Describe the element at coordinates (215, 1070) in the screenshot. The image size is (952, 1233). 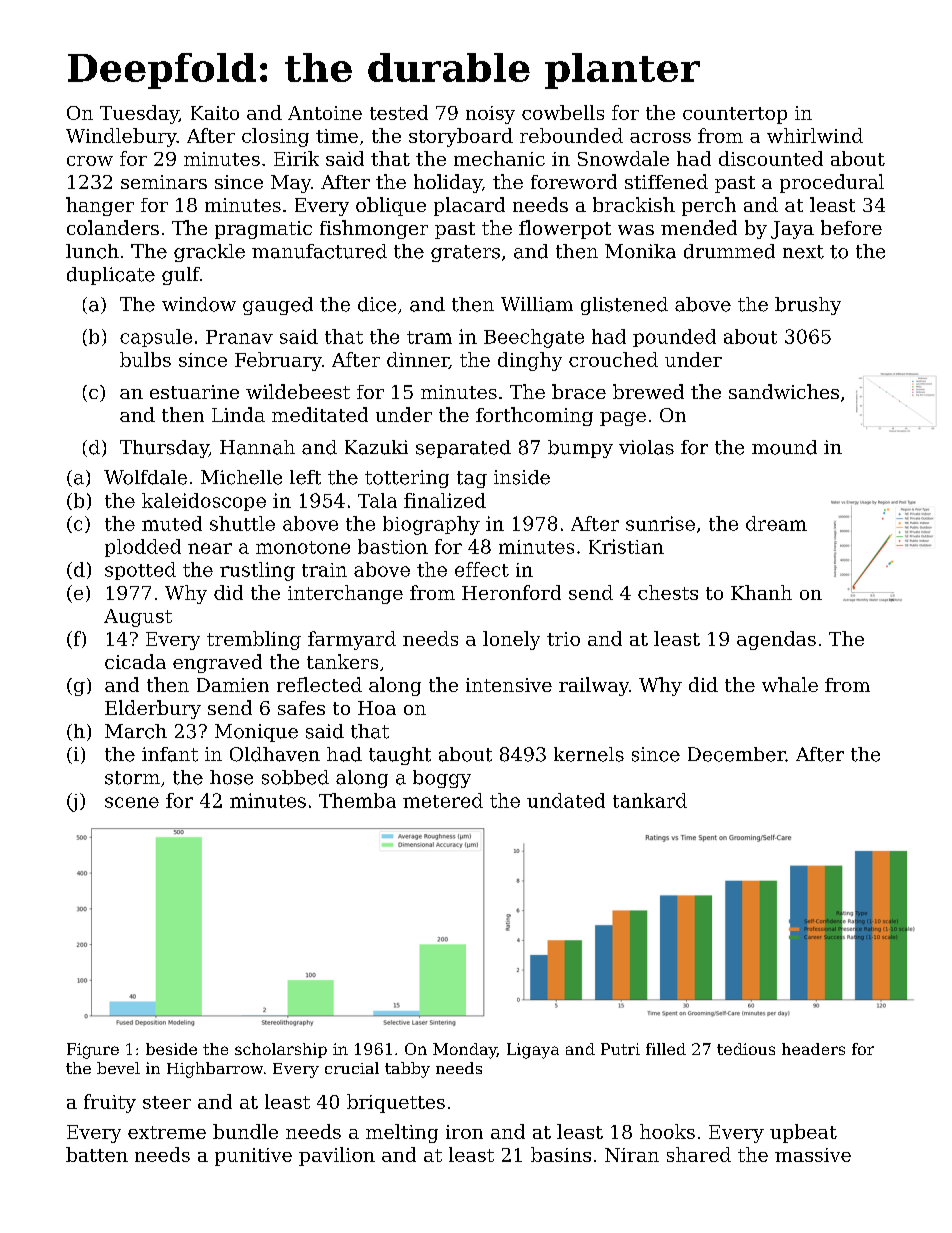
I see `Highbarrow` at that location.
